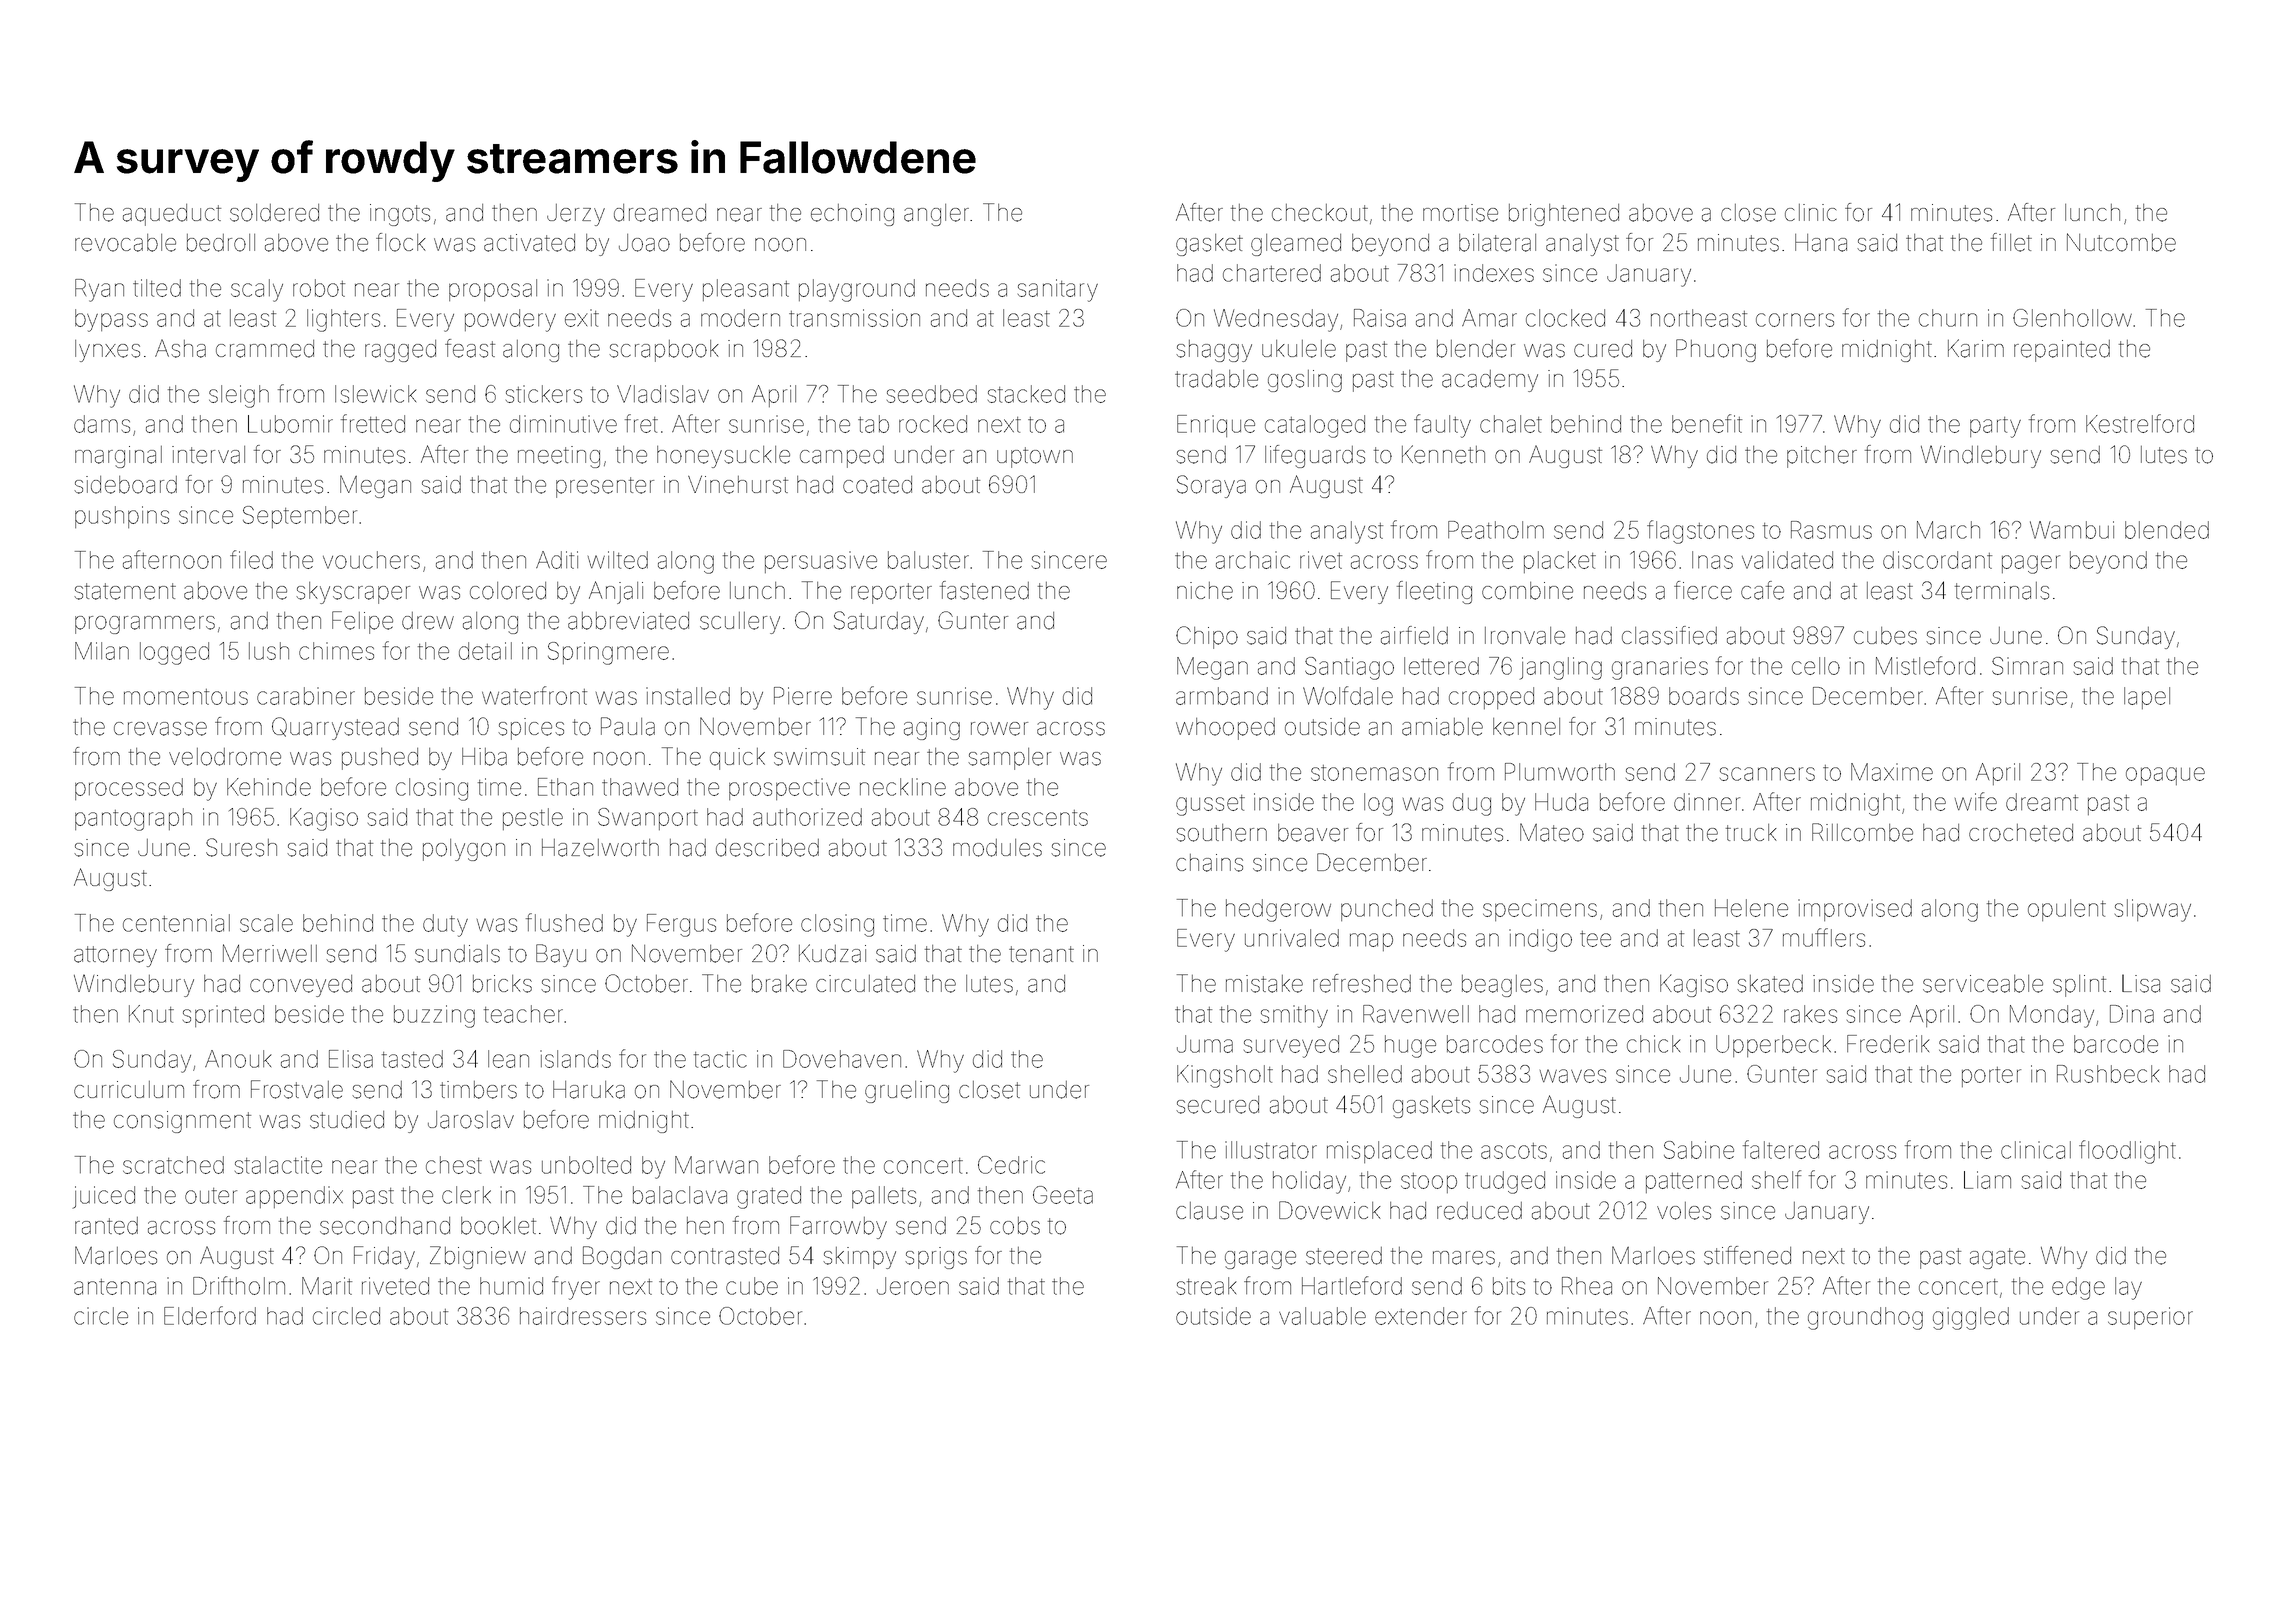  I want to click on baluster, so click(928, 560).
